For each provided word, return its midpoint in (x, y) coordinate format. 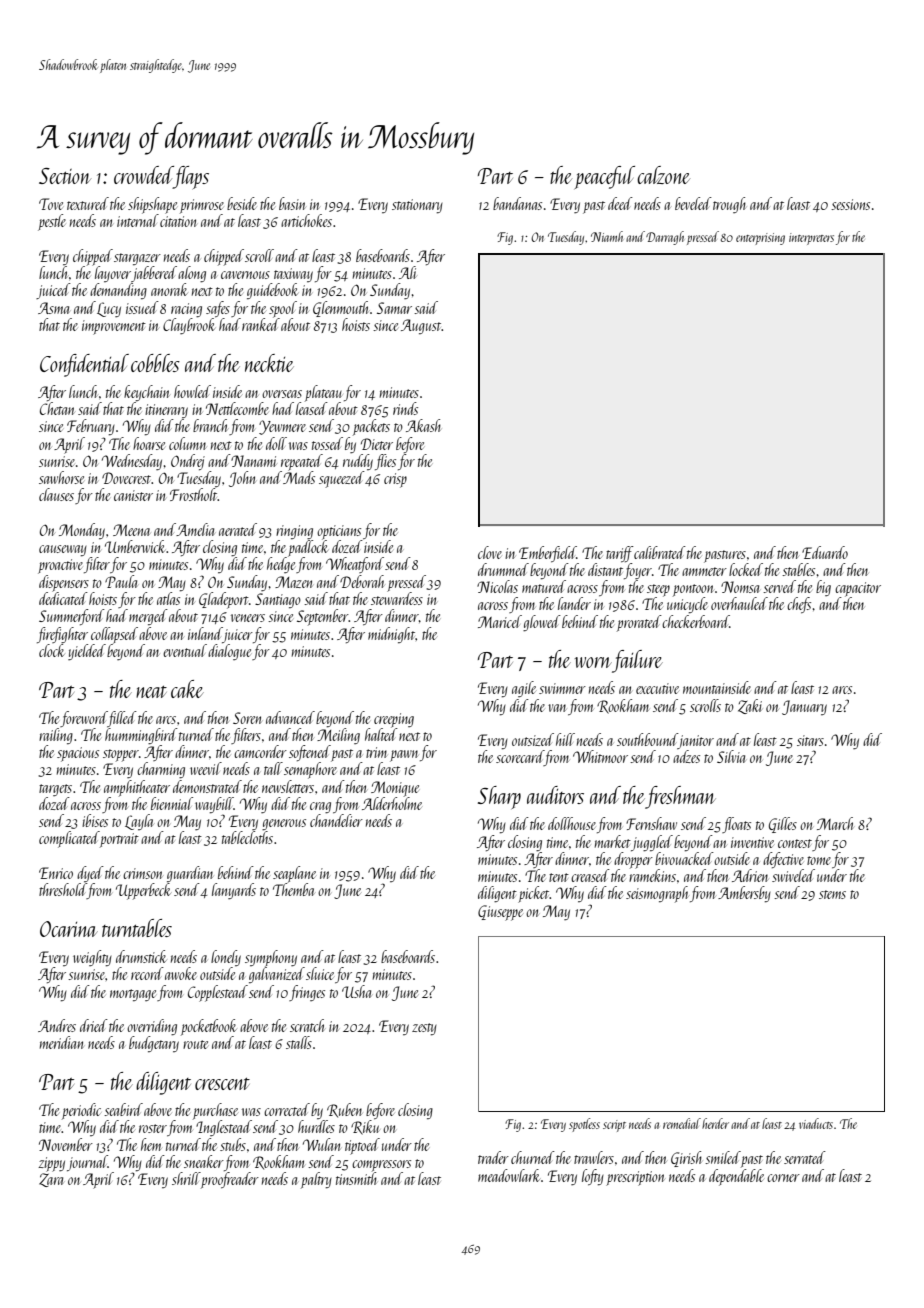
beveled (693, 203)
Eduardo (825, 552)
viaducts (816, 1123)
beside (242, 203)
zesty (424, 1029)
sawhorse (61, 477)
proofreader (230, 1180)
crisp (395, 480)
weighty (92, 958)
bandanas (517, 203)
